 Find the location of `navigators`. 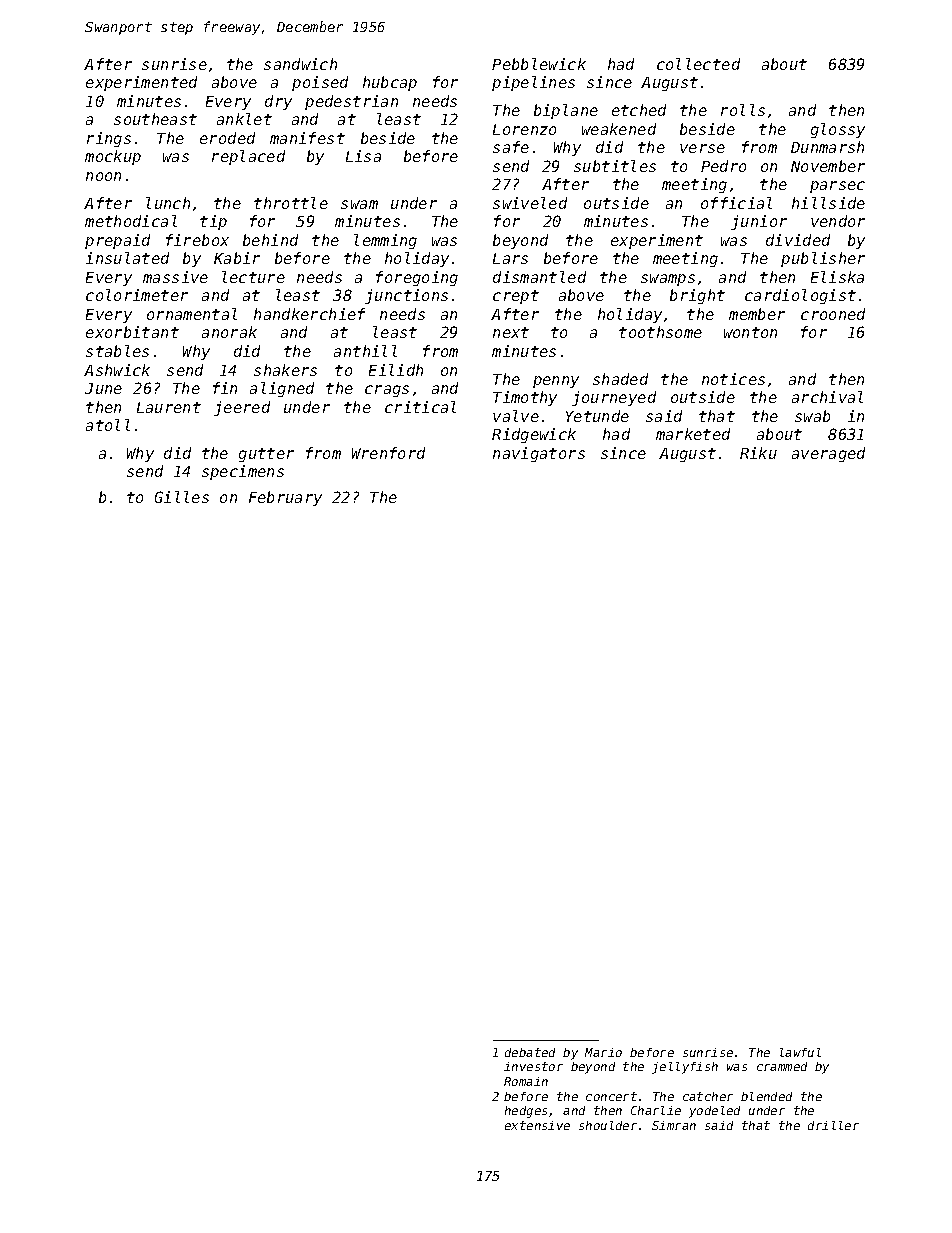

navigators is located at coordinates (539, 454).
